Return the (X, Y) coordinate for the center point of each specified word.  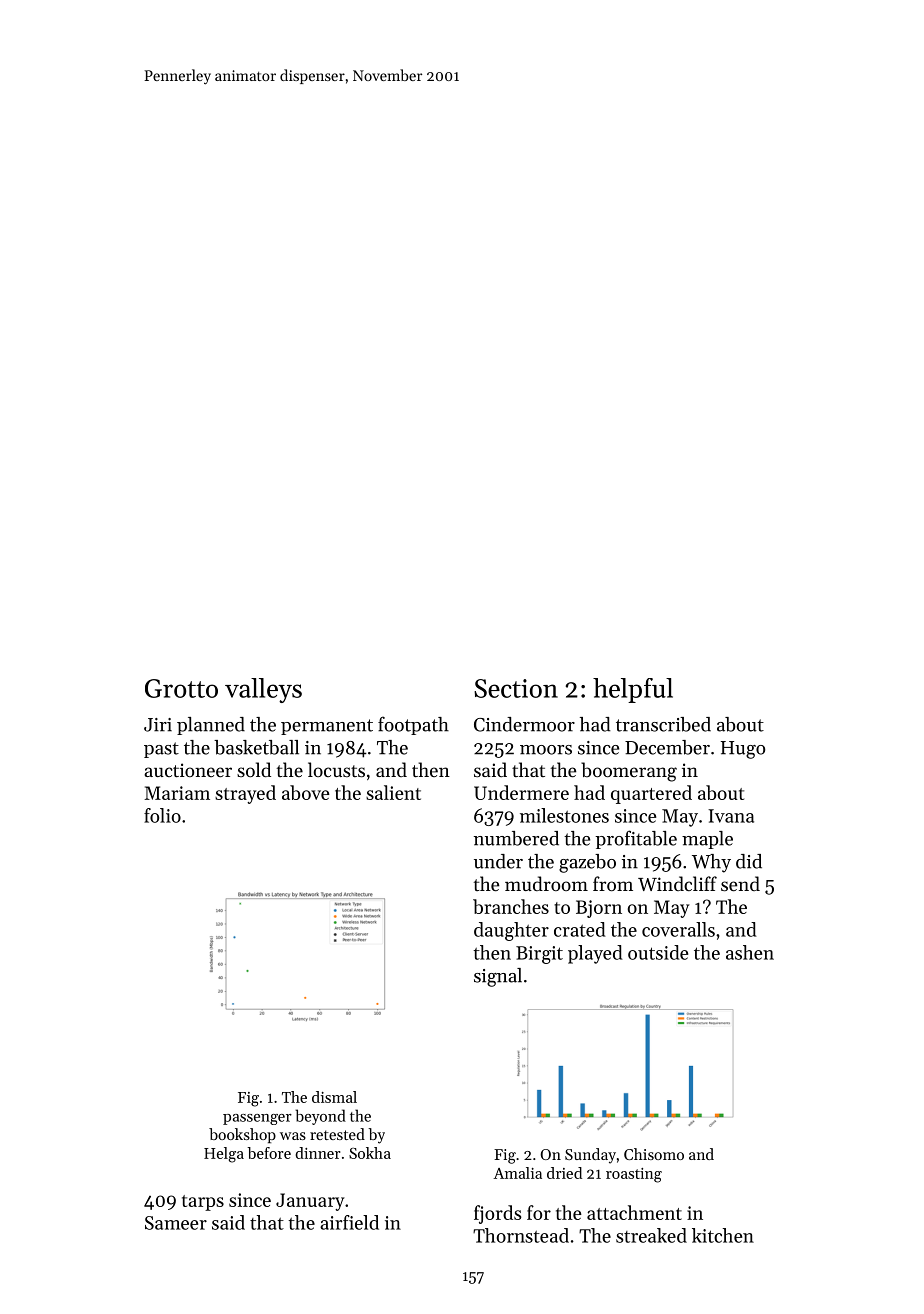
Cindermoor (524, 724)
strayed (245, 794)
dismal (334, 1097)
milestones (564, 815)
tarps (203, 1203)
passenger (257, 1119)
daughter (511, 931)
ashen (750, 952)
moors (546, 750)
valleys (263, 690)
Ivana (731, 816)
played (595, 954)
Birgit (539, 955)
